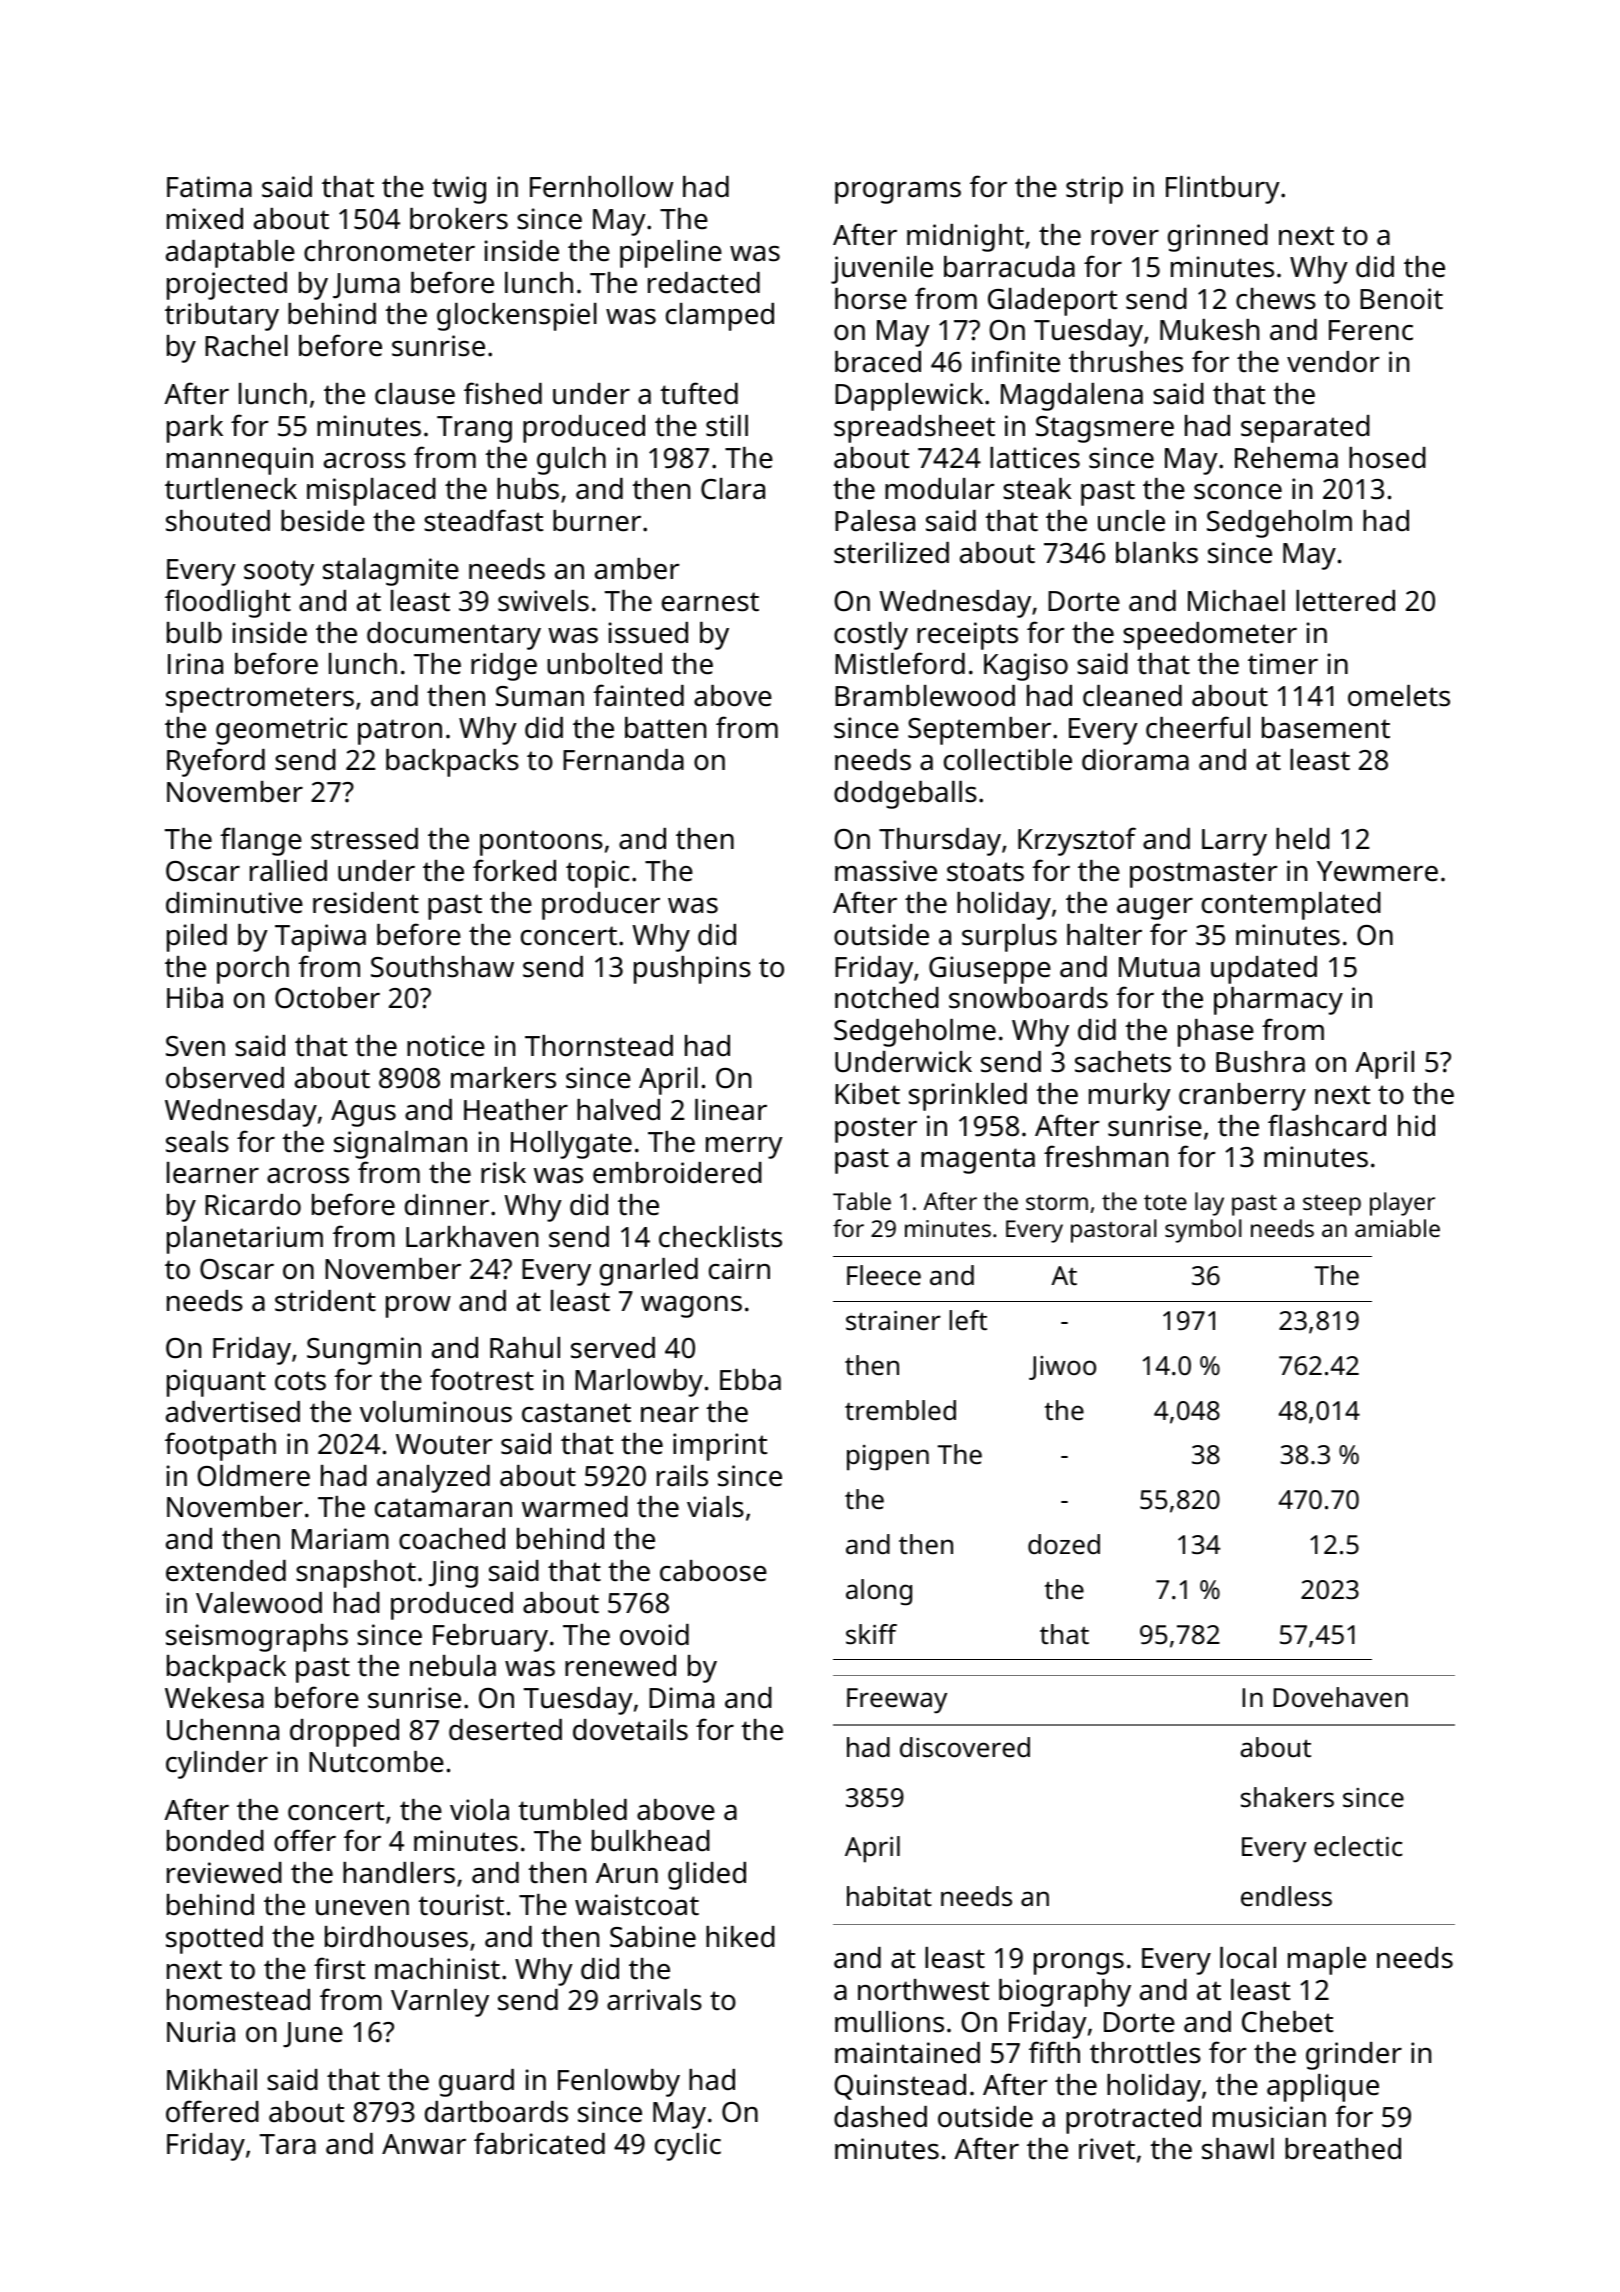 Image resolution: width=1620 pixels, height=2292 pixels. Describe the element at coordinates (649, 1272) in the screenshot. I see `gnarled` at that location.
